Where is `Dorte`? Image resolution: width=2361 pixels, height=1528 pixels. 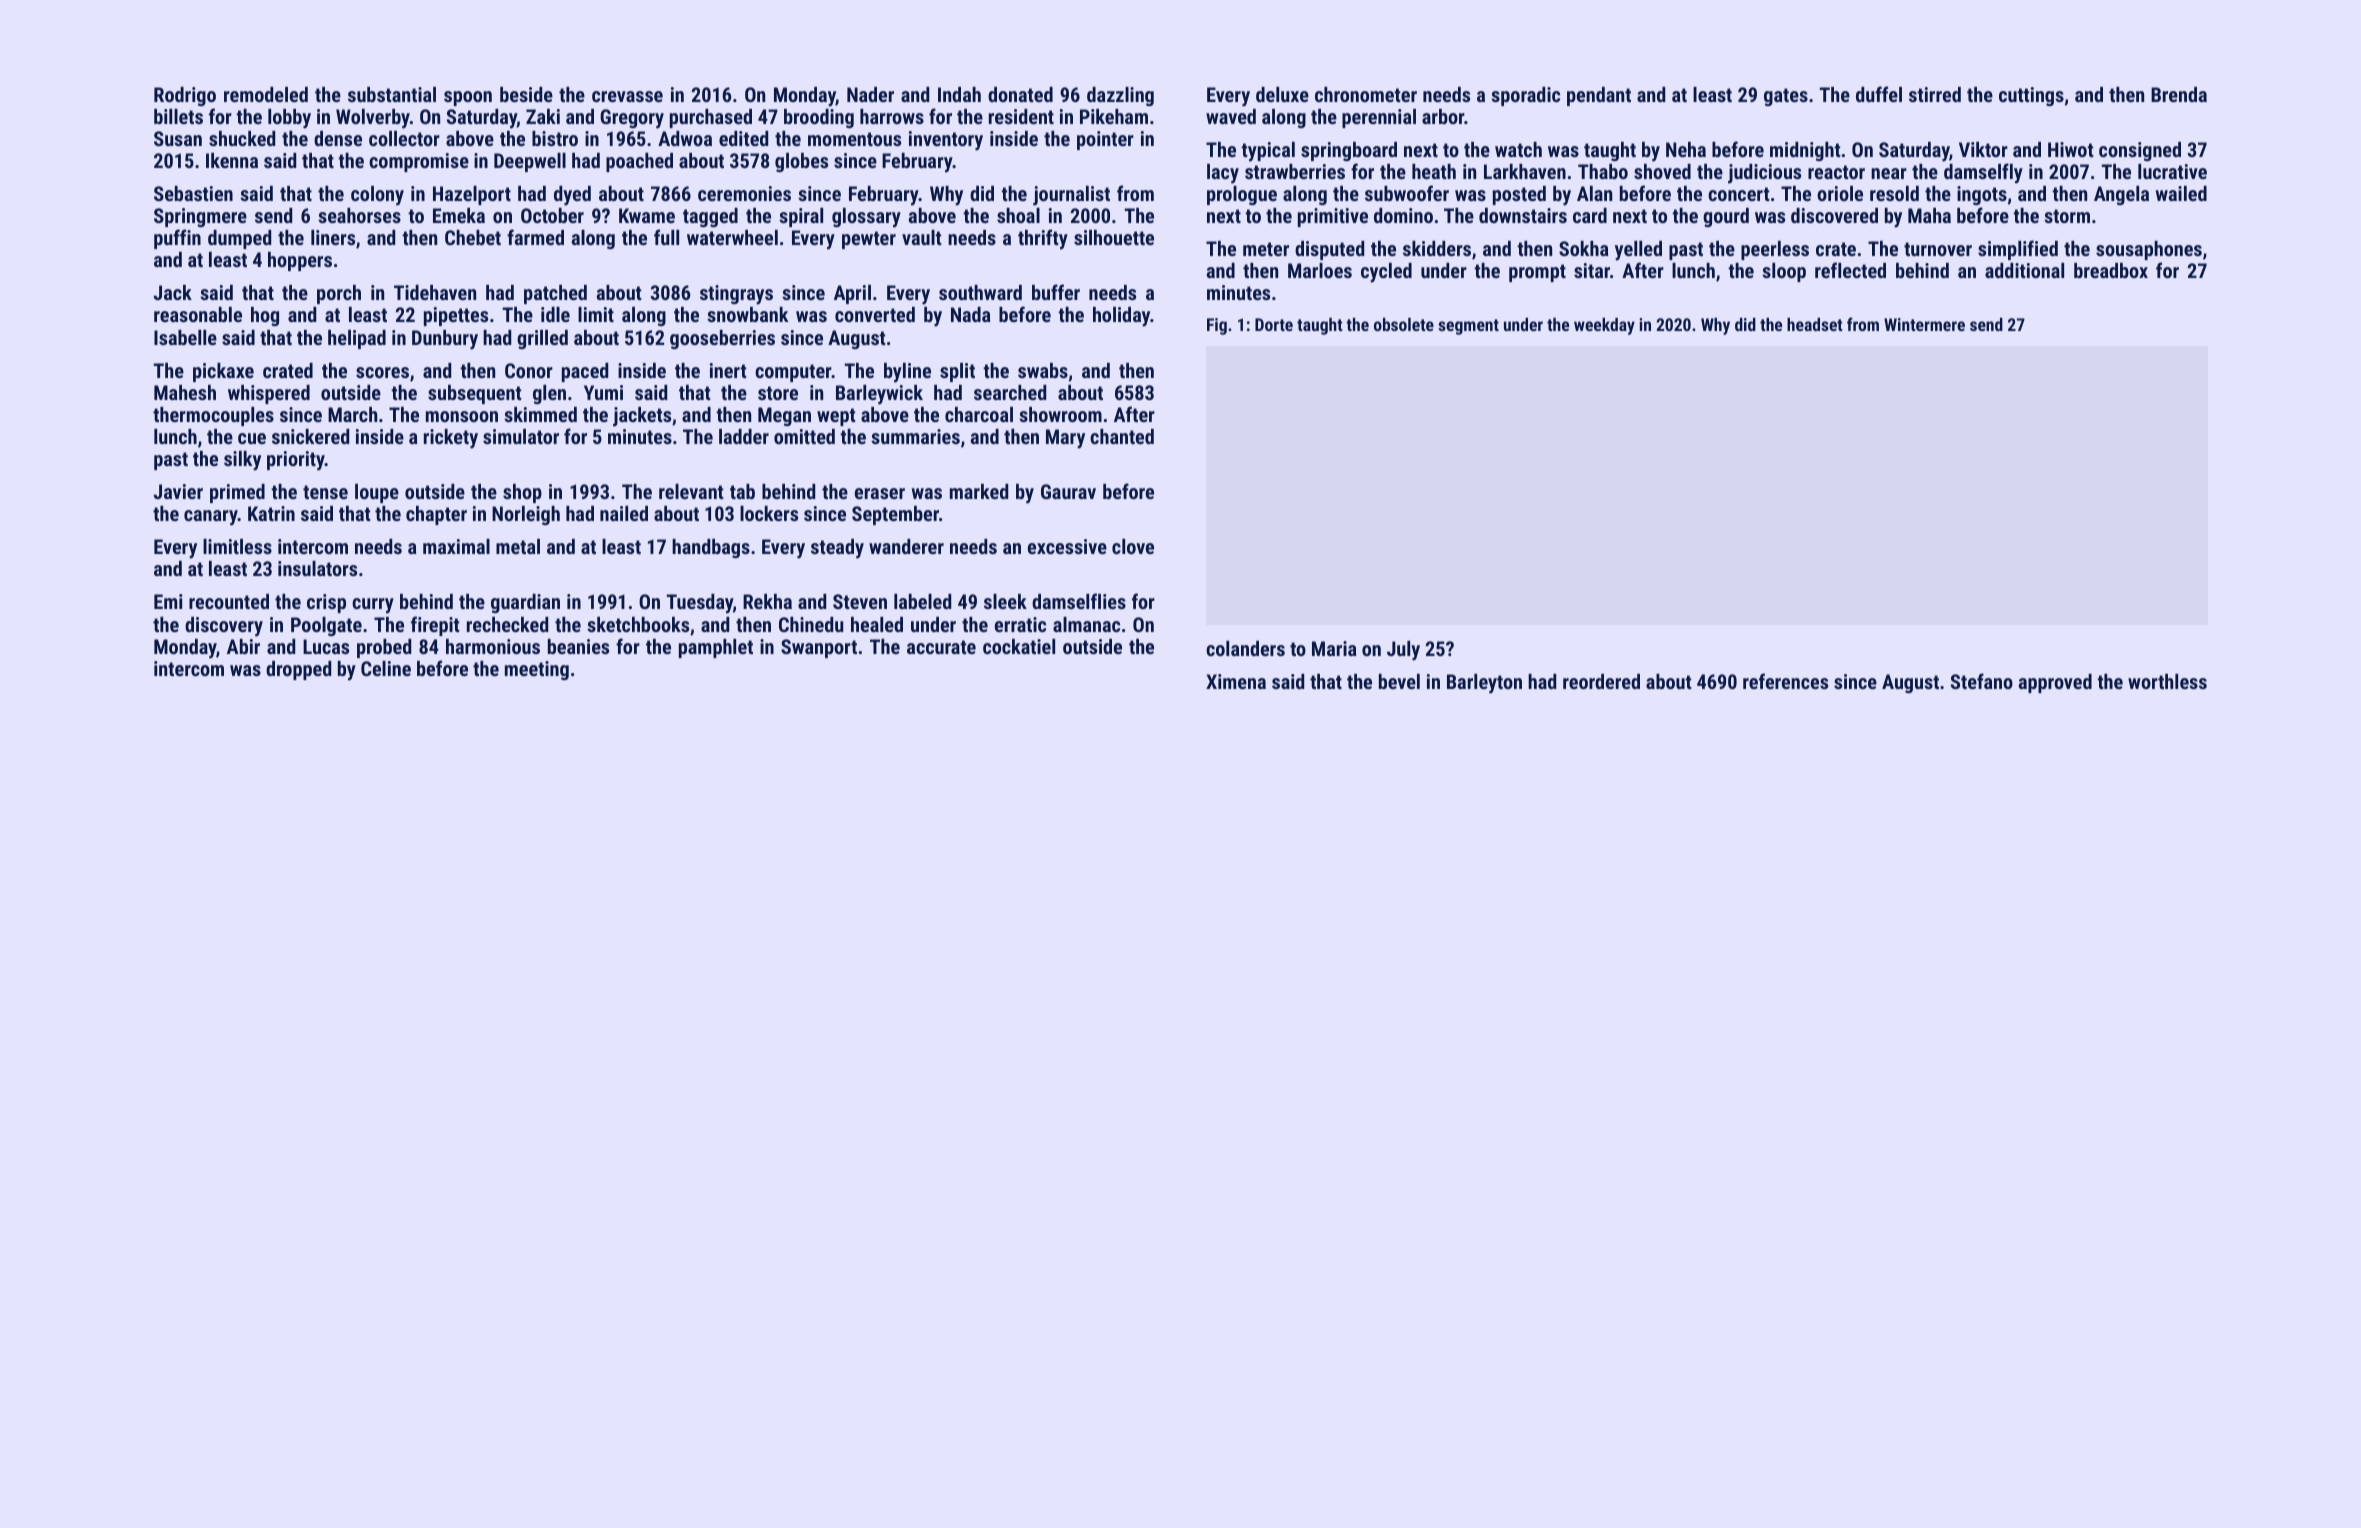 Dorte is located at coordinates (1274, 324).
